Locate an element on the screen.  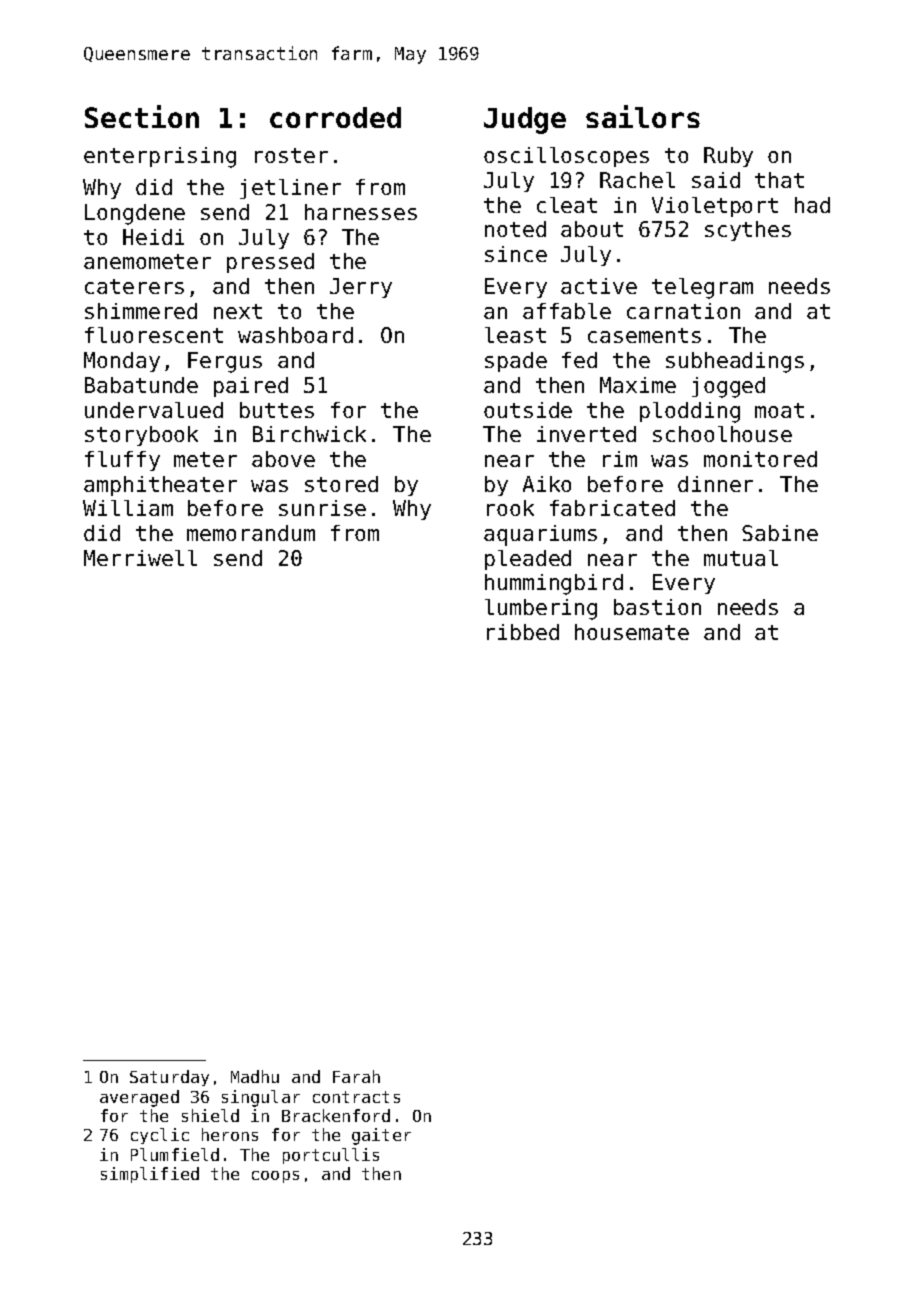
telegram is located at coordinates (702, 288).
